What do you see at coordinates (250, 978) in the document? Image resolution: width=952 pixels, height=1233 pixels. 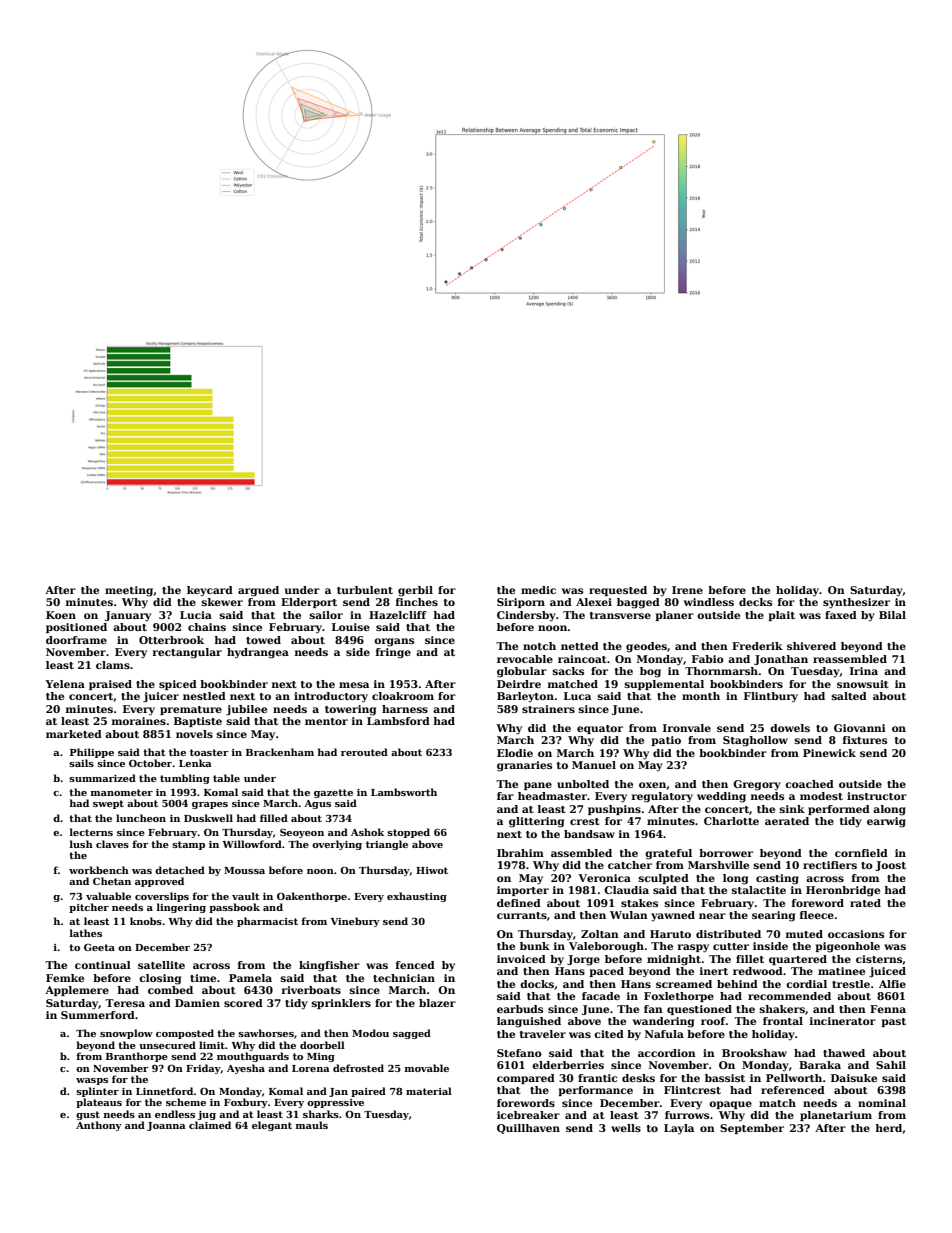 I see `Pamela` at bounding box center [250, 978].
